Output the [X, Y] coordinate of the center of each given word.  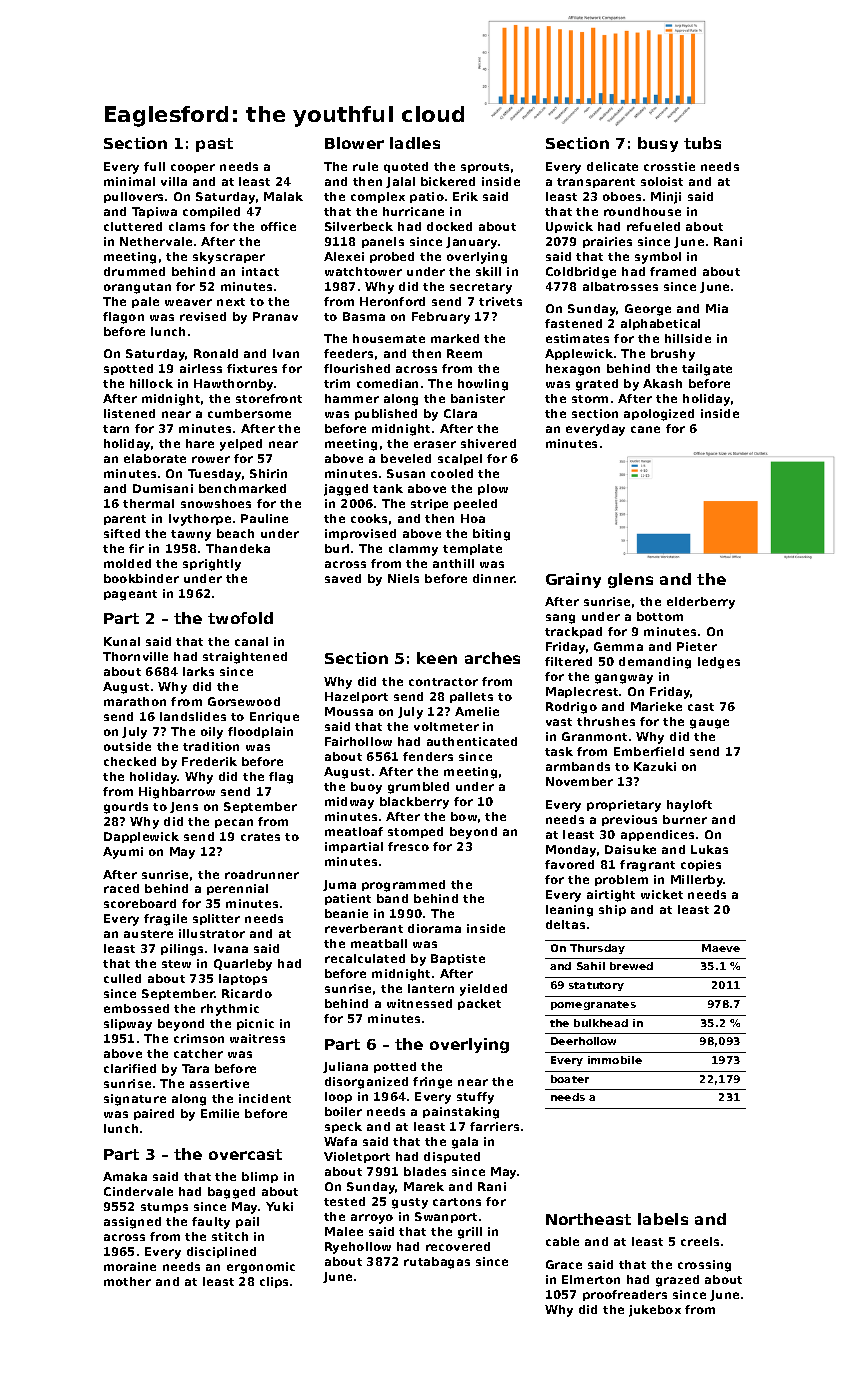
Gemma [618, 646]
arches [492, 658]
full [154, 166]
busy [658, 144]
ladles [415, 143]
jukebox [655, 1311]
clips [274, 1282]
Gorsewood [244, 701]
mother [127, 1281]
